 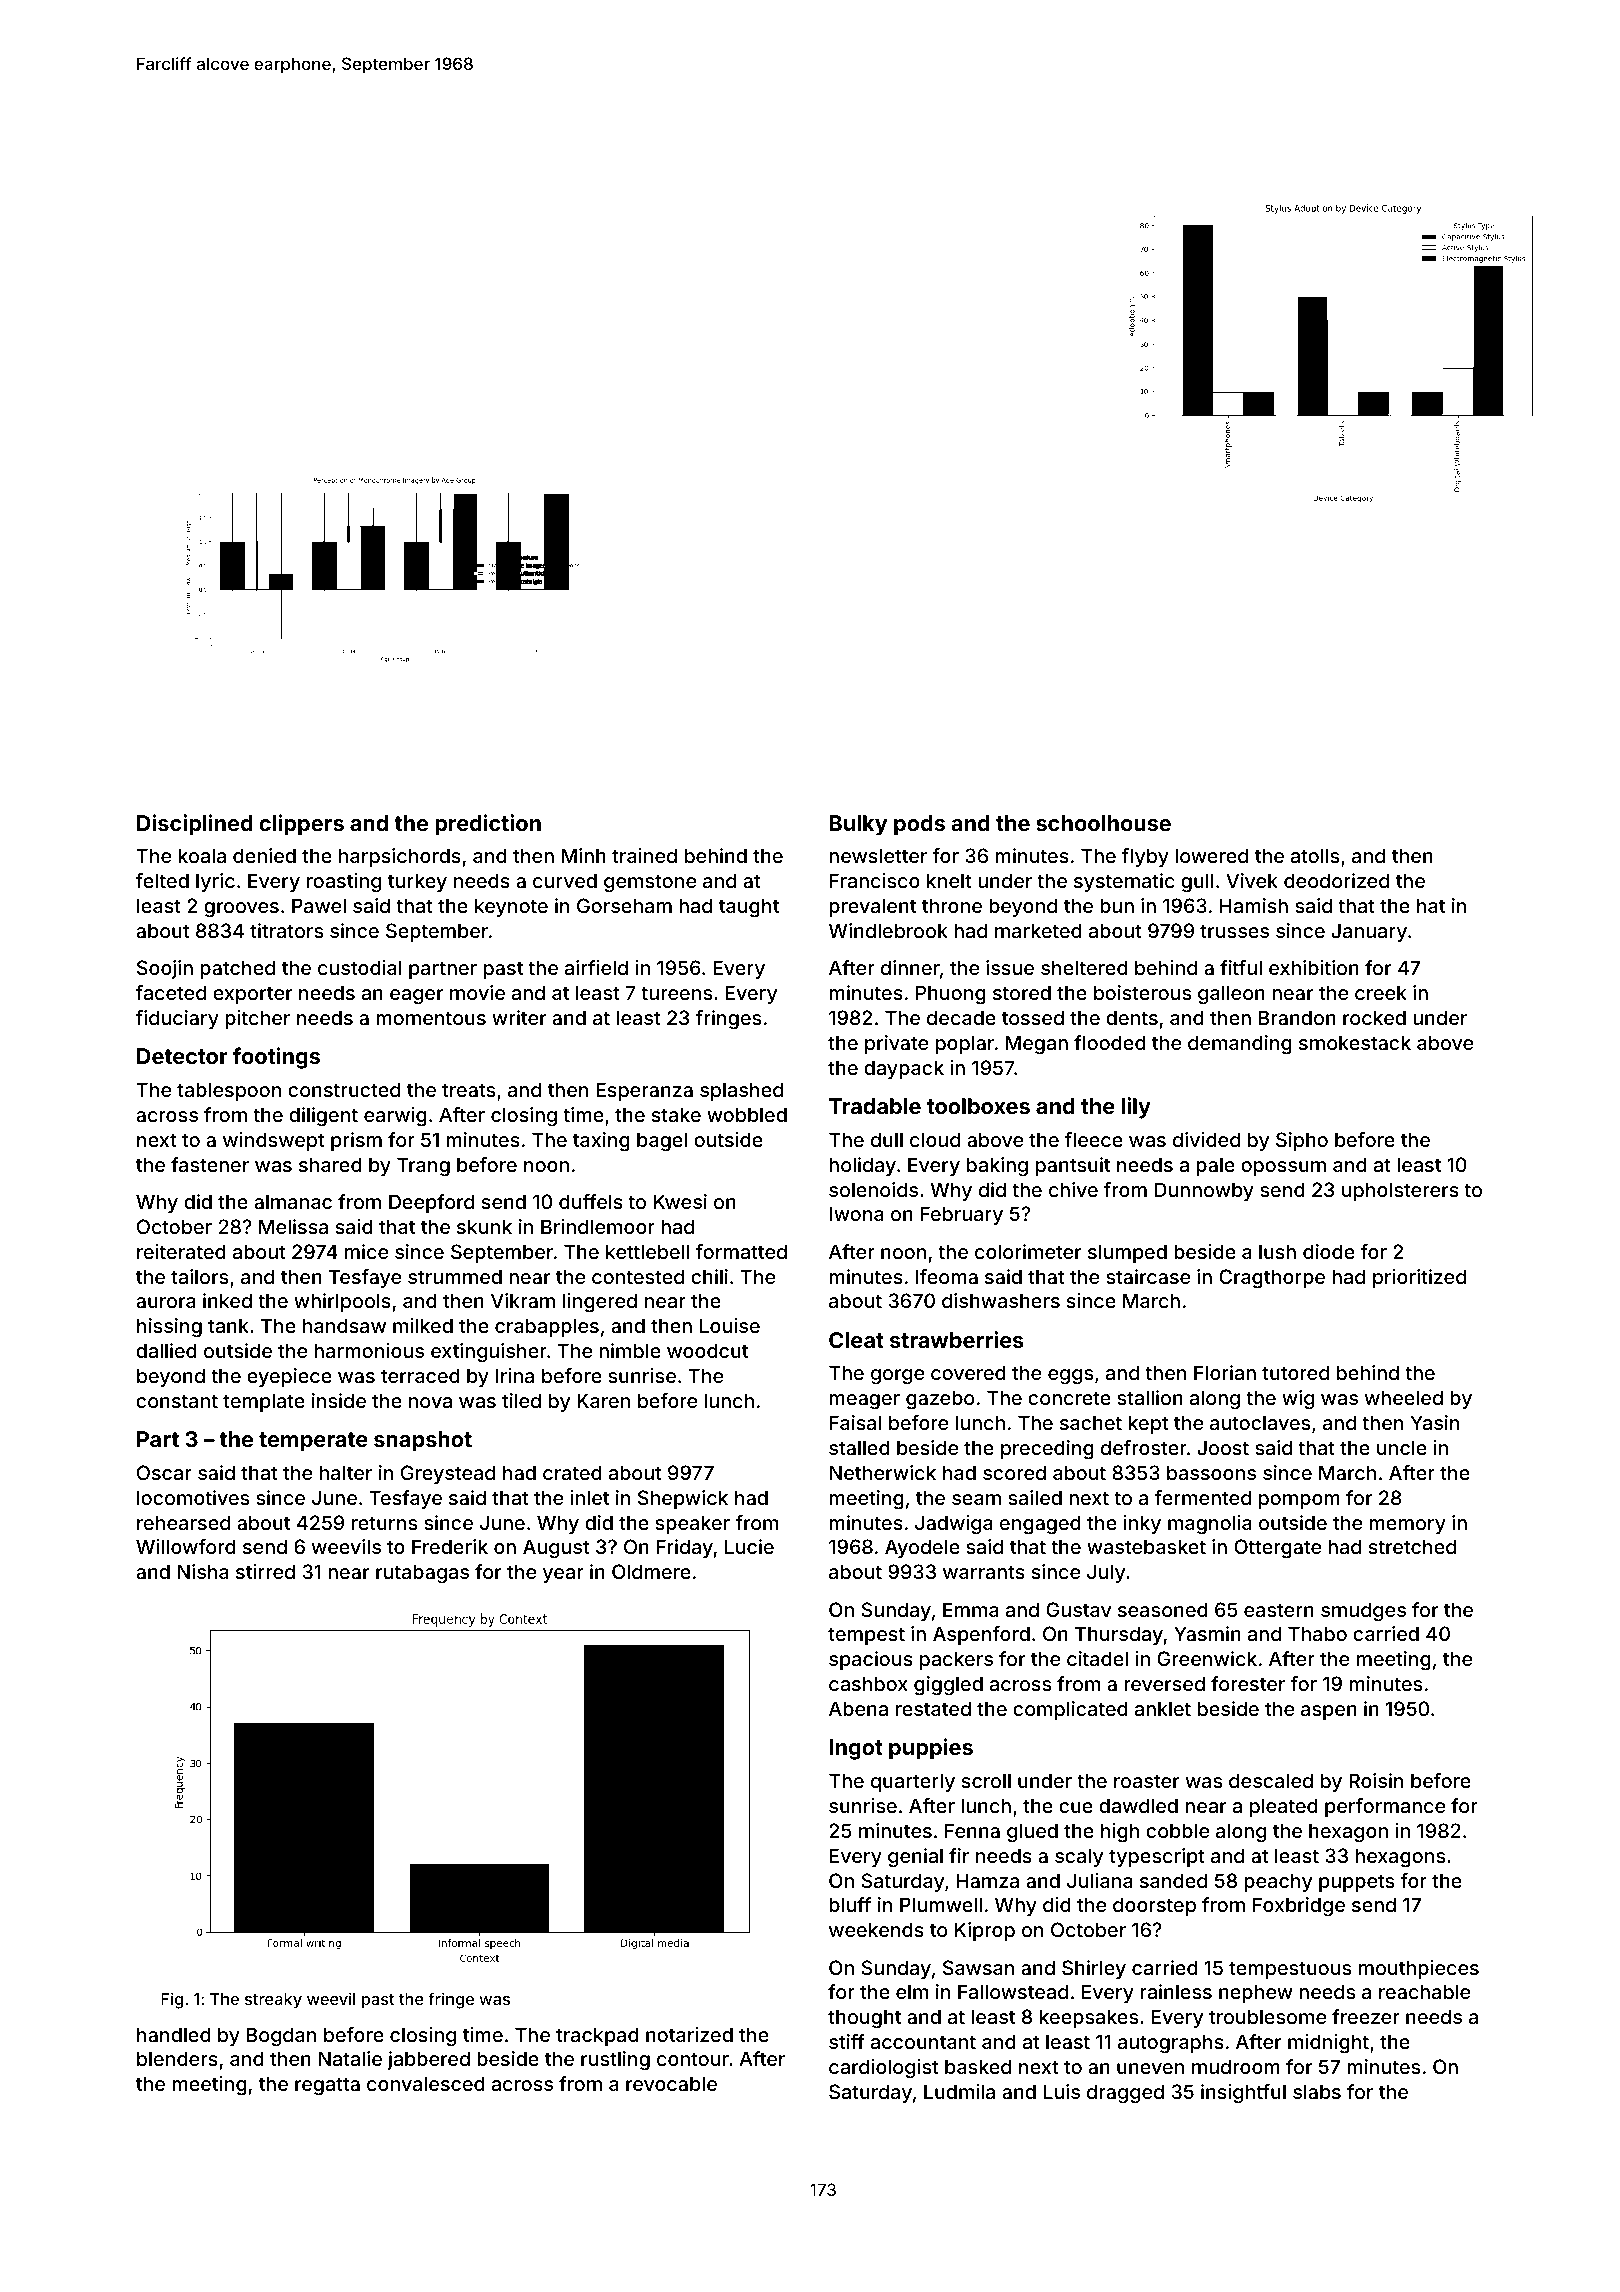 What do you see at coordinates (1376, 1780) in the screenshot?
I see `Roisin` at bounding box center [1376, 1780].
